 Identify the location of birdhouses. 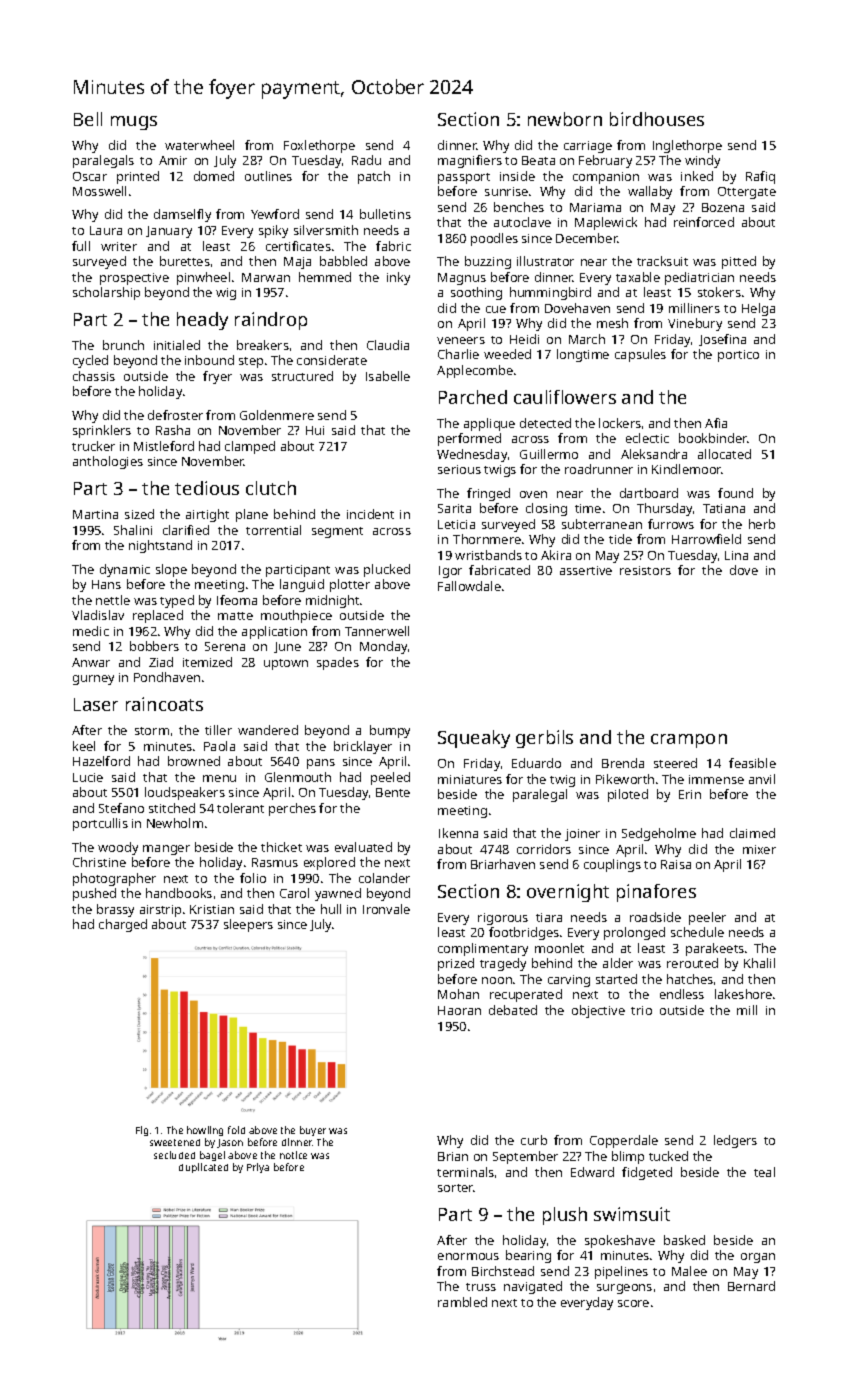
(657, 119).
